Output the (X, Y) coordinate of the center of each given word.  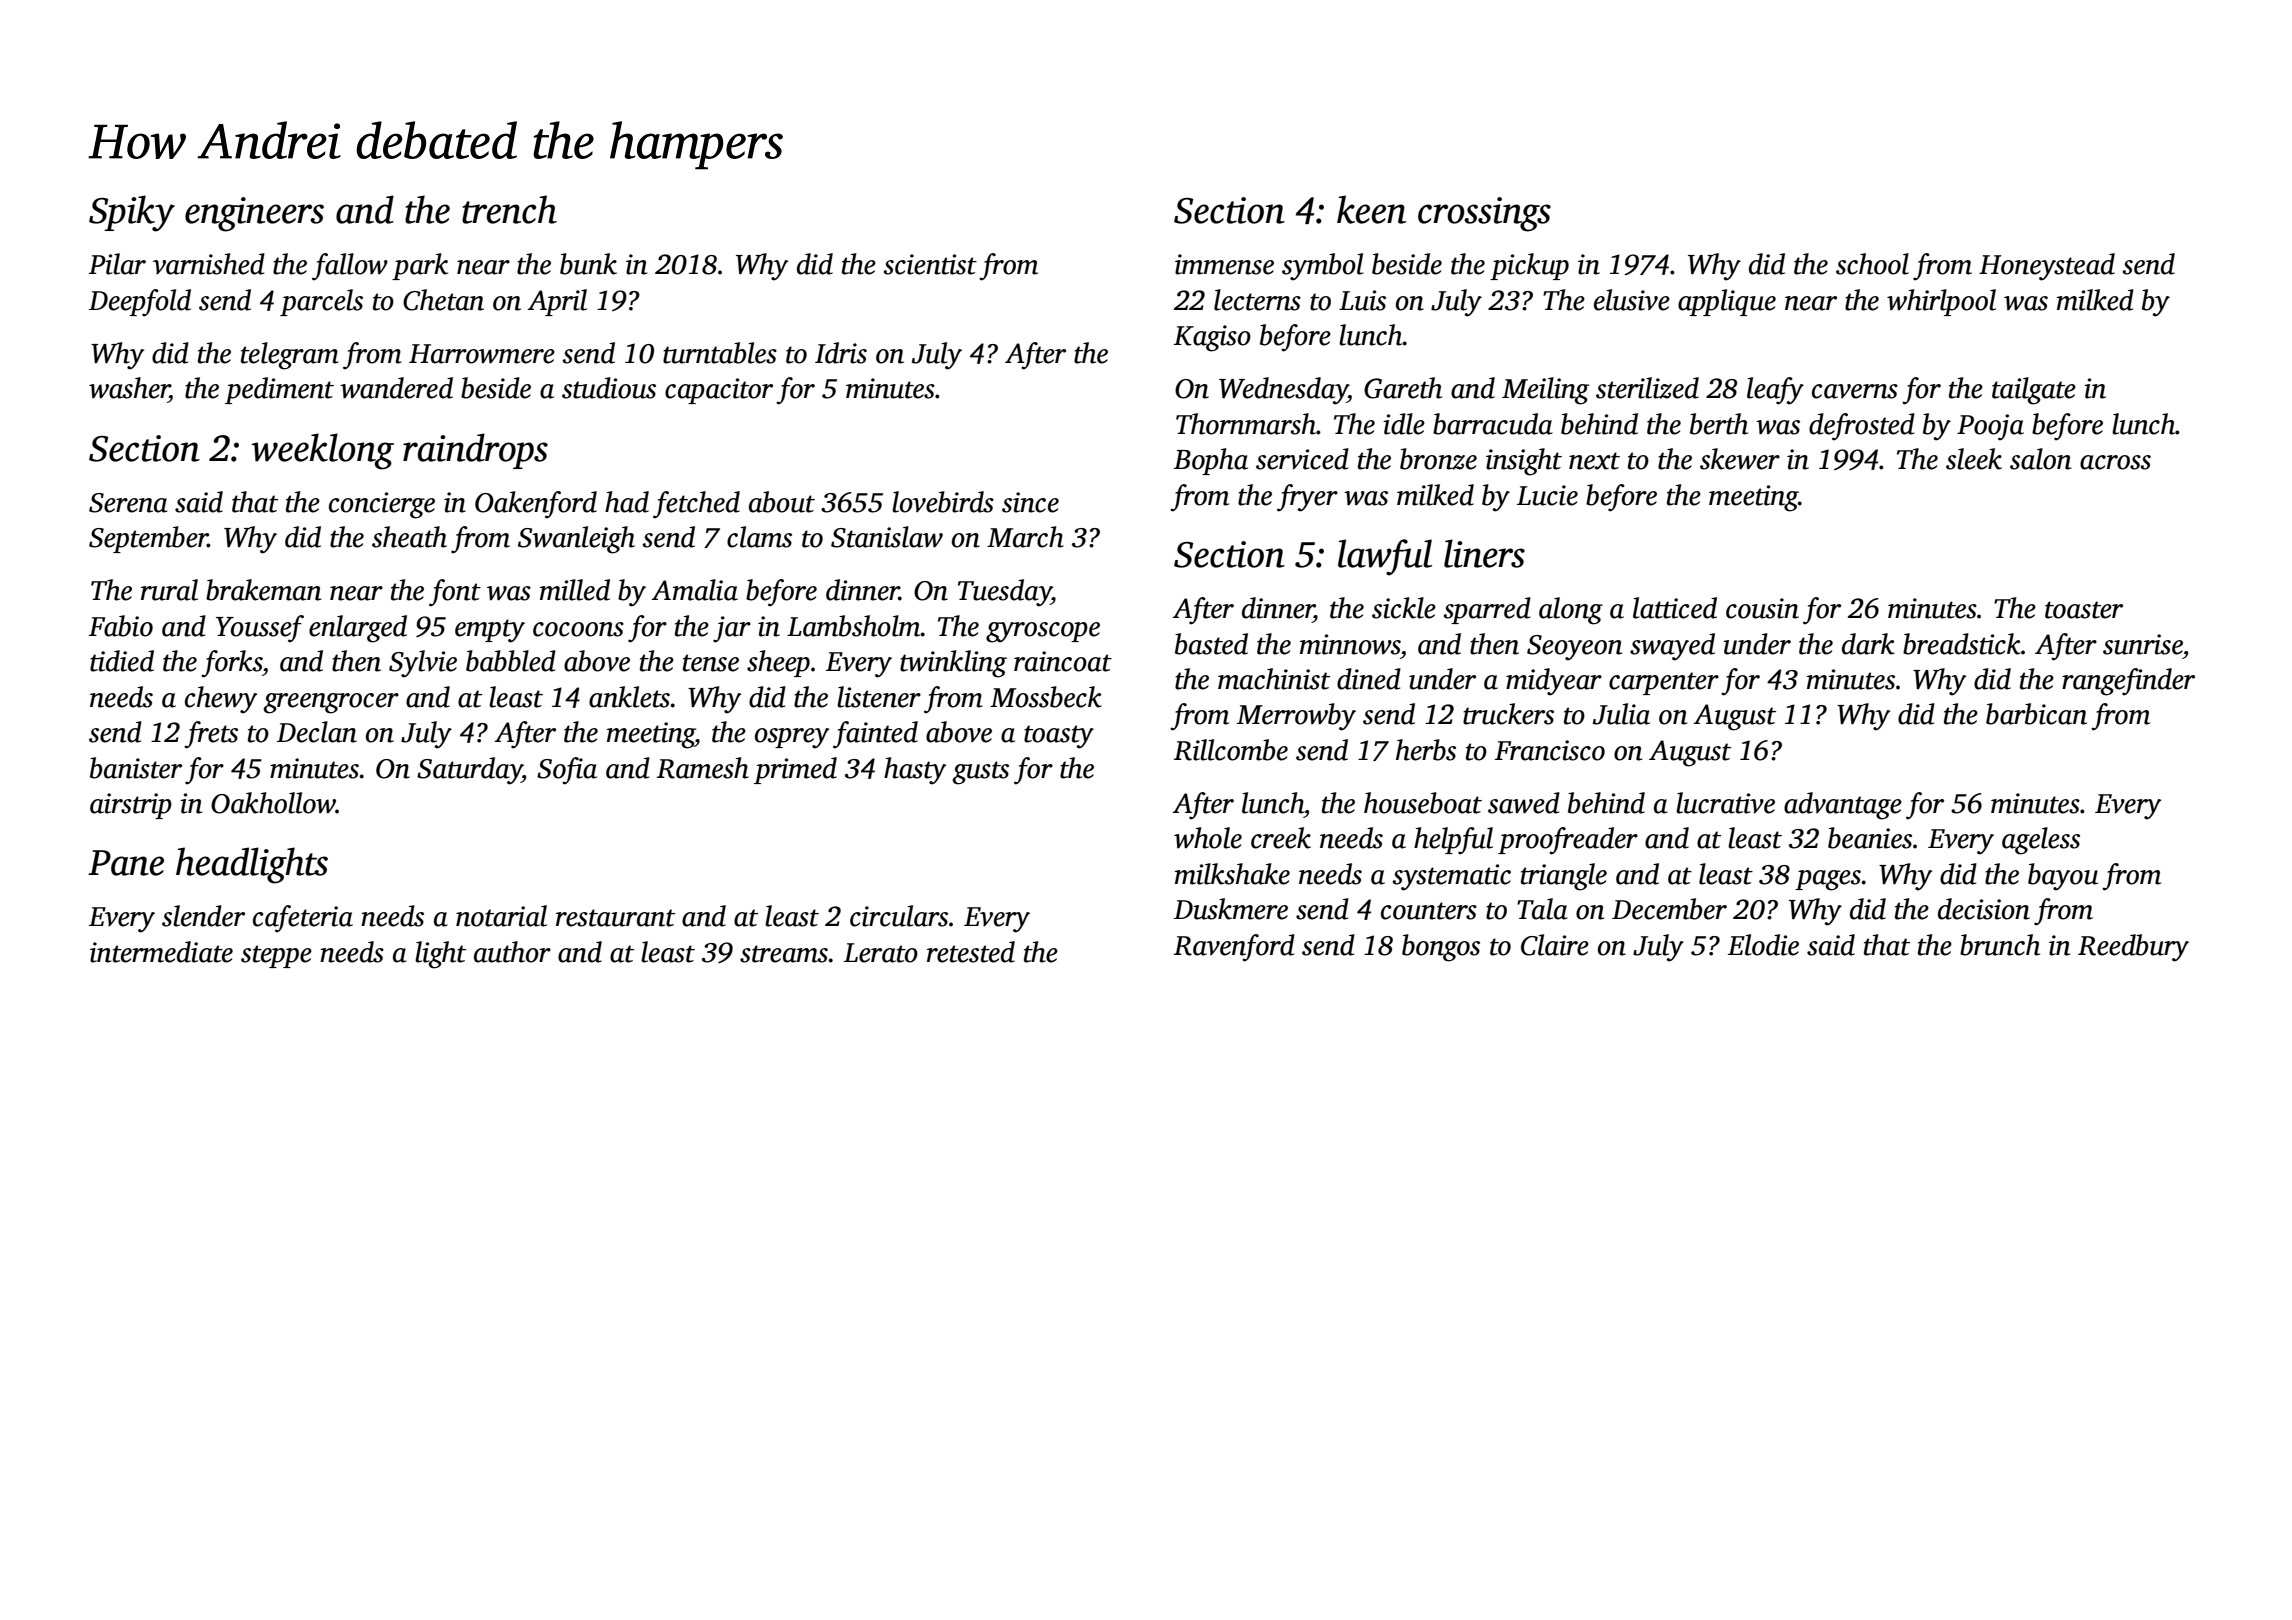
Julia (1621, 714)
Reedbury (2133, 948)
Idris (841, 353)
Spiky (132, 213)
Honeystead (2047, 267)
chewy (221, 700)
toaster (2084, 610)
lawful (1385, 557)
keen (1371, 209)
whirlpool (1941, 302)
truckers (1508, 714)
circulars (899, 916)
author (512, 952)
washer (129, 388)
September (148, 539)
